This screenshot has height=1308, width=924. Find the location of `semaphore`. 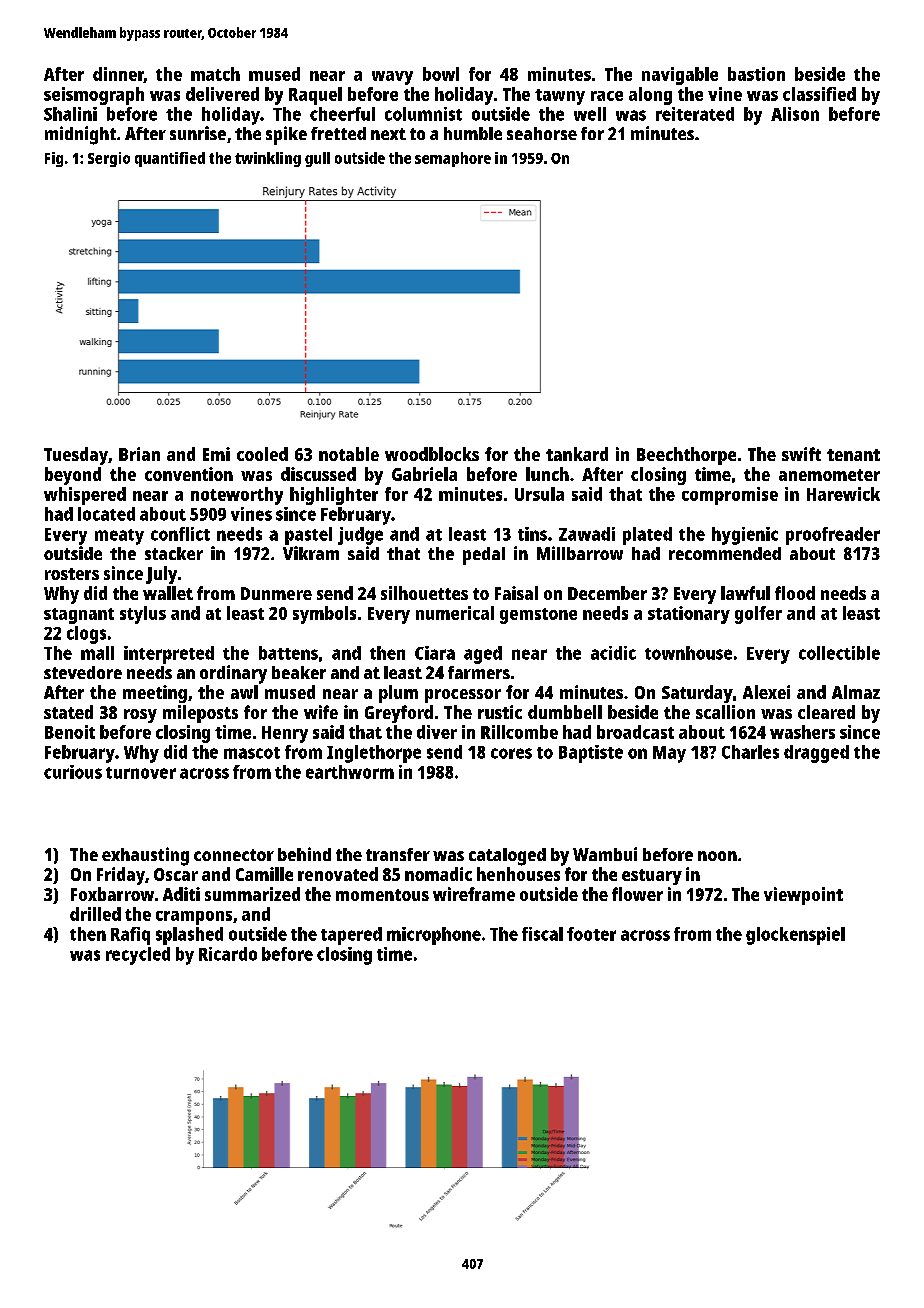

semaphore is located at coordinates (453, 159).
